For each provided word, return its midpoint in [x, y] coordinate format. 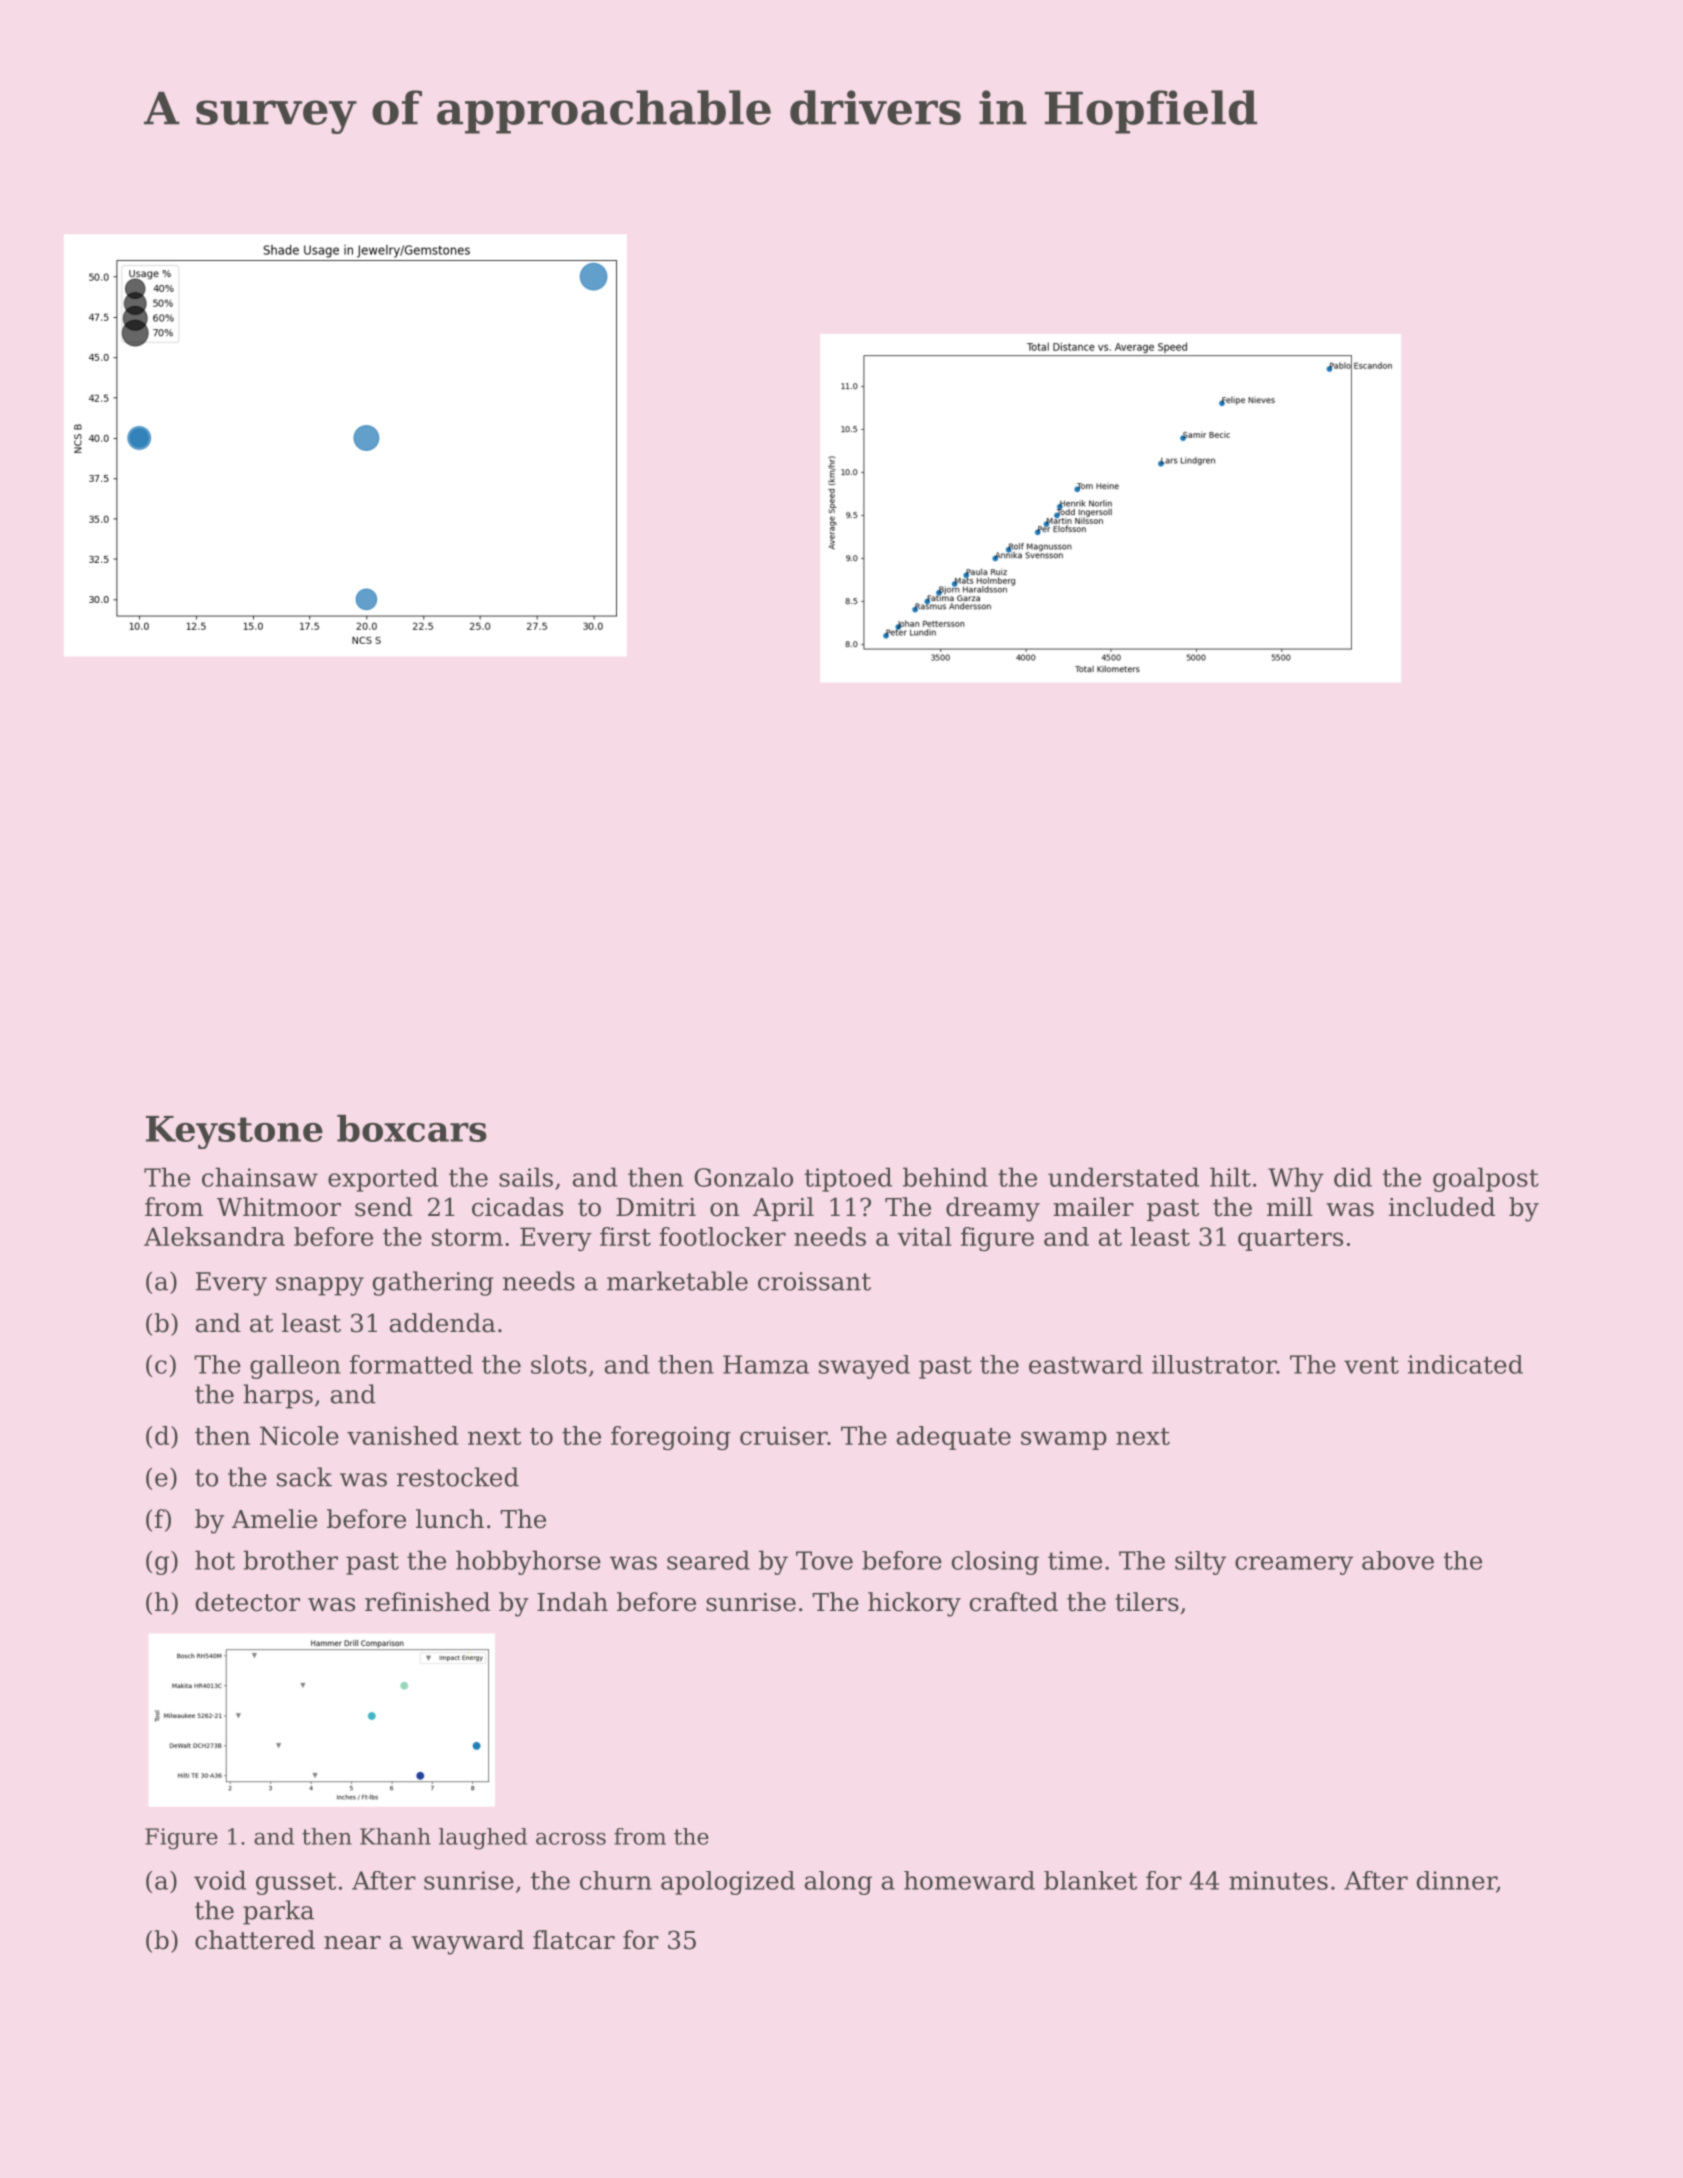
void [220, 1880]
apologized [728, 1883]
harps [278, 1396]
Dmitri [656, 1207]
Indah [572, 1602]
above [1398, 1560]
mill [1290, 1206]
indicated [1465, 1364]
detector [248, 1602]
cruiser [783, 1435]
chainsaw [260, 1177]
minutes [1278, 1880]
